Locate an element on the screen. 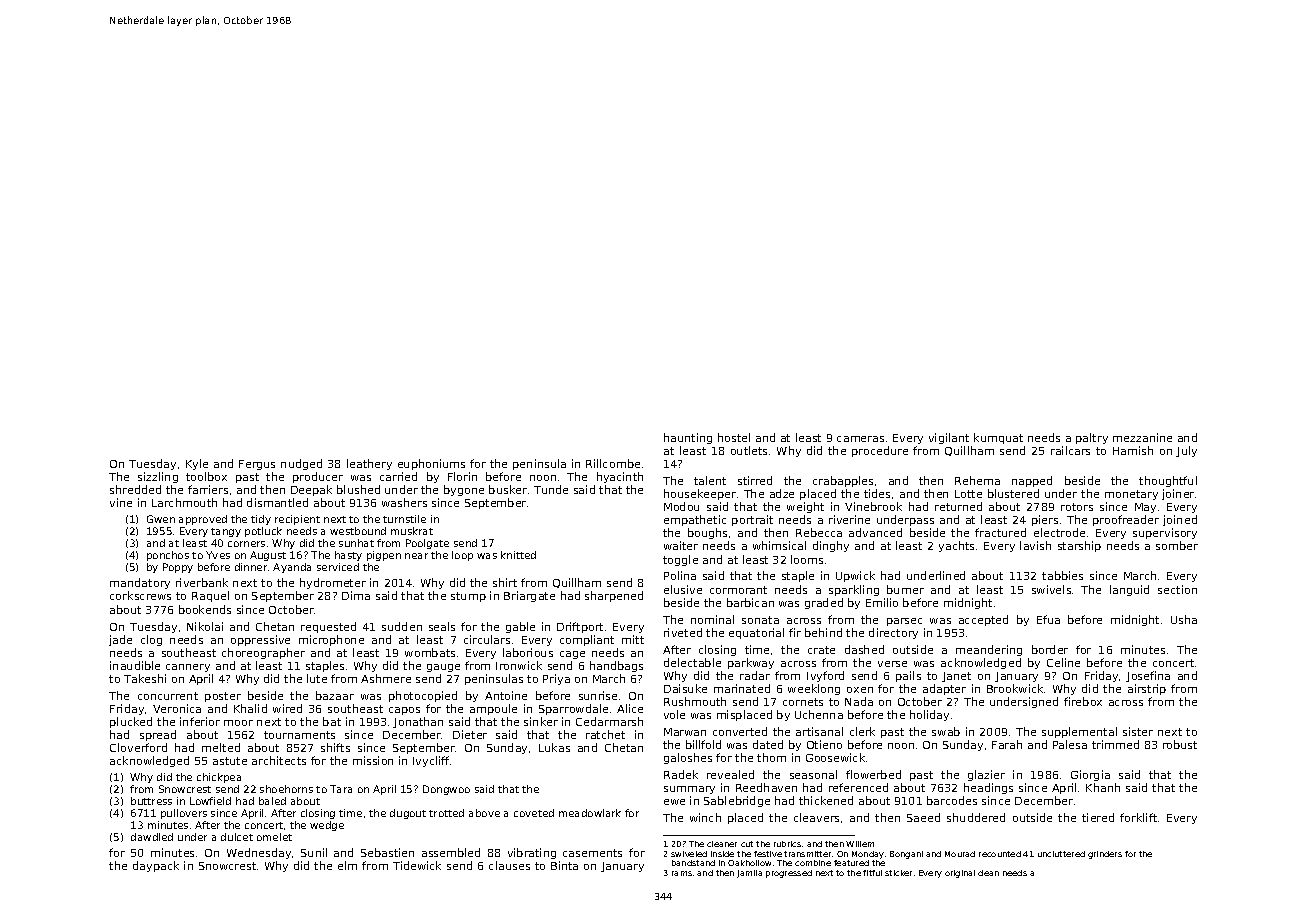 Image resolution: width=1308 pixels, height=924 pixels. wedge is located at coordinates (327, 826).
